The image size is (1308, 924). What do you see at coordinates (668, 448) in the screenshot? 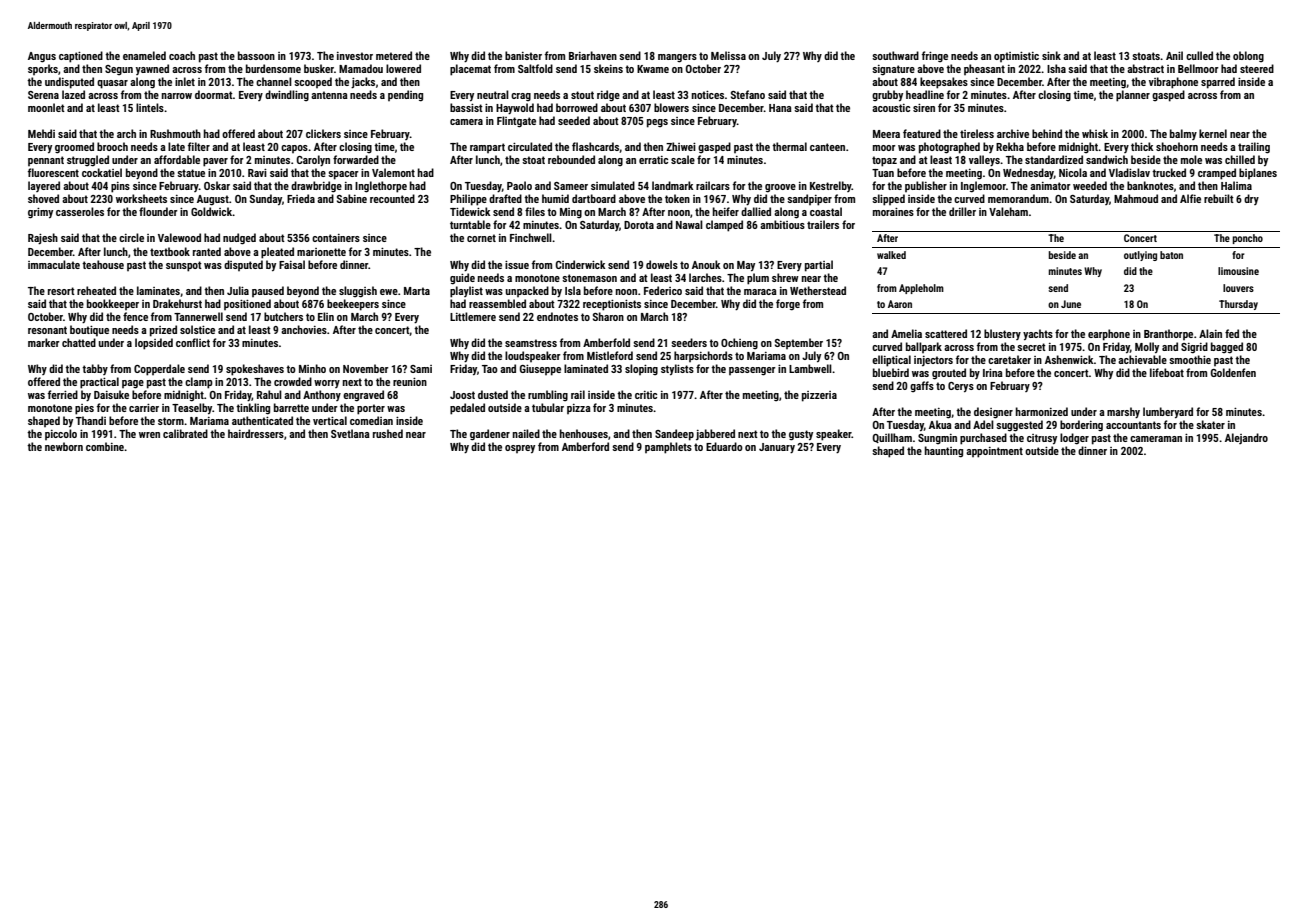
I see `pamphlets` at bounding box center [668, 448].
